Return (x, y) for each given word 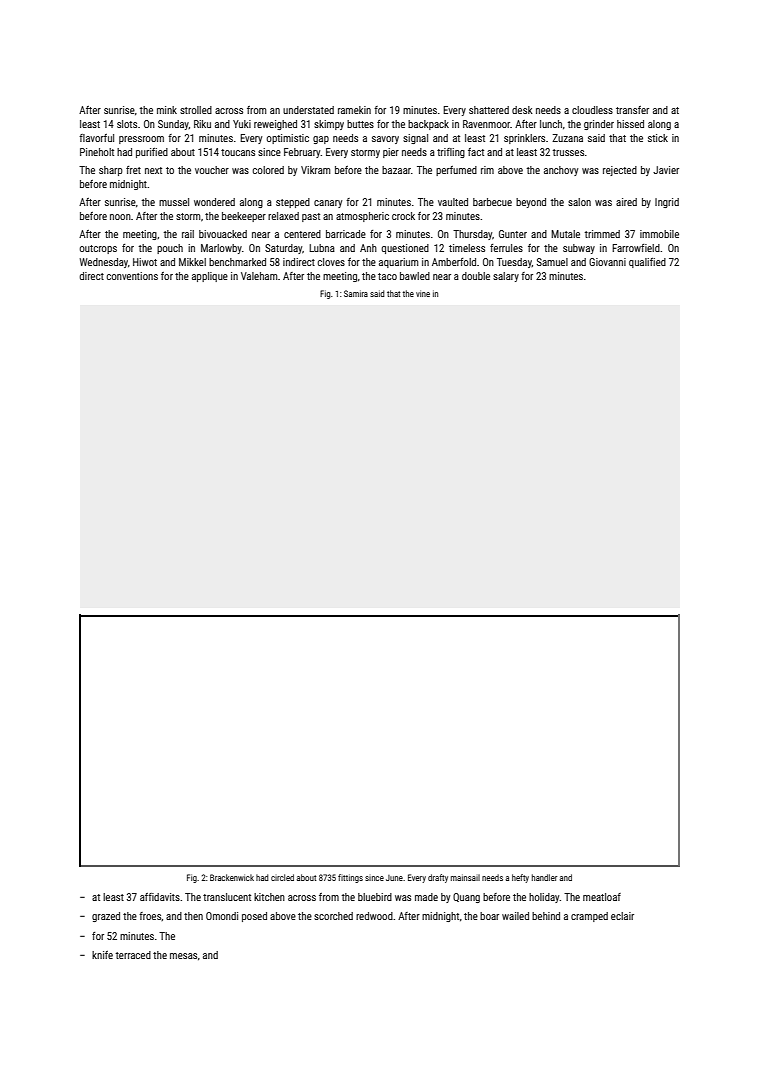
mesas (183, 956)
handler (544, 877)
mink (167, 110)
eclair (622, 916)
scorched (333, 916)
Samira (356, 293)
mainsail (465, 877)
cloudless (592, 110)
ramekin (354, 110)
